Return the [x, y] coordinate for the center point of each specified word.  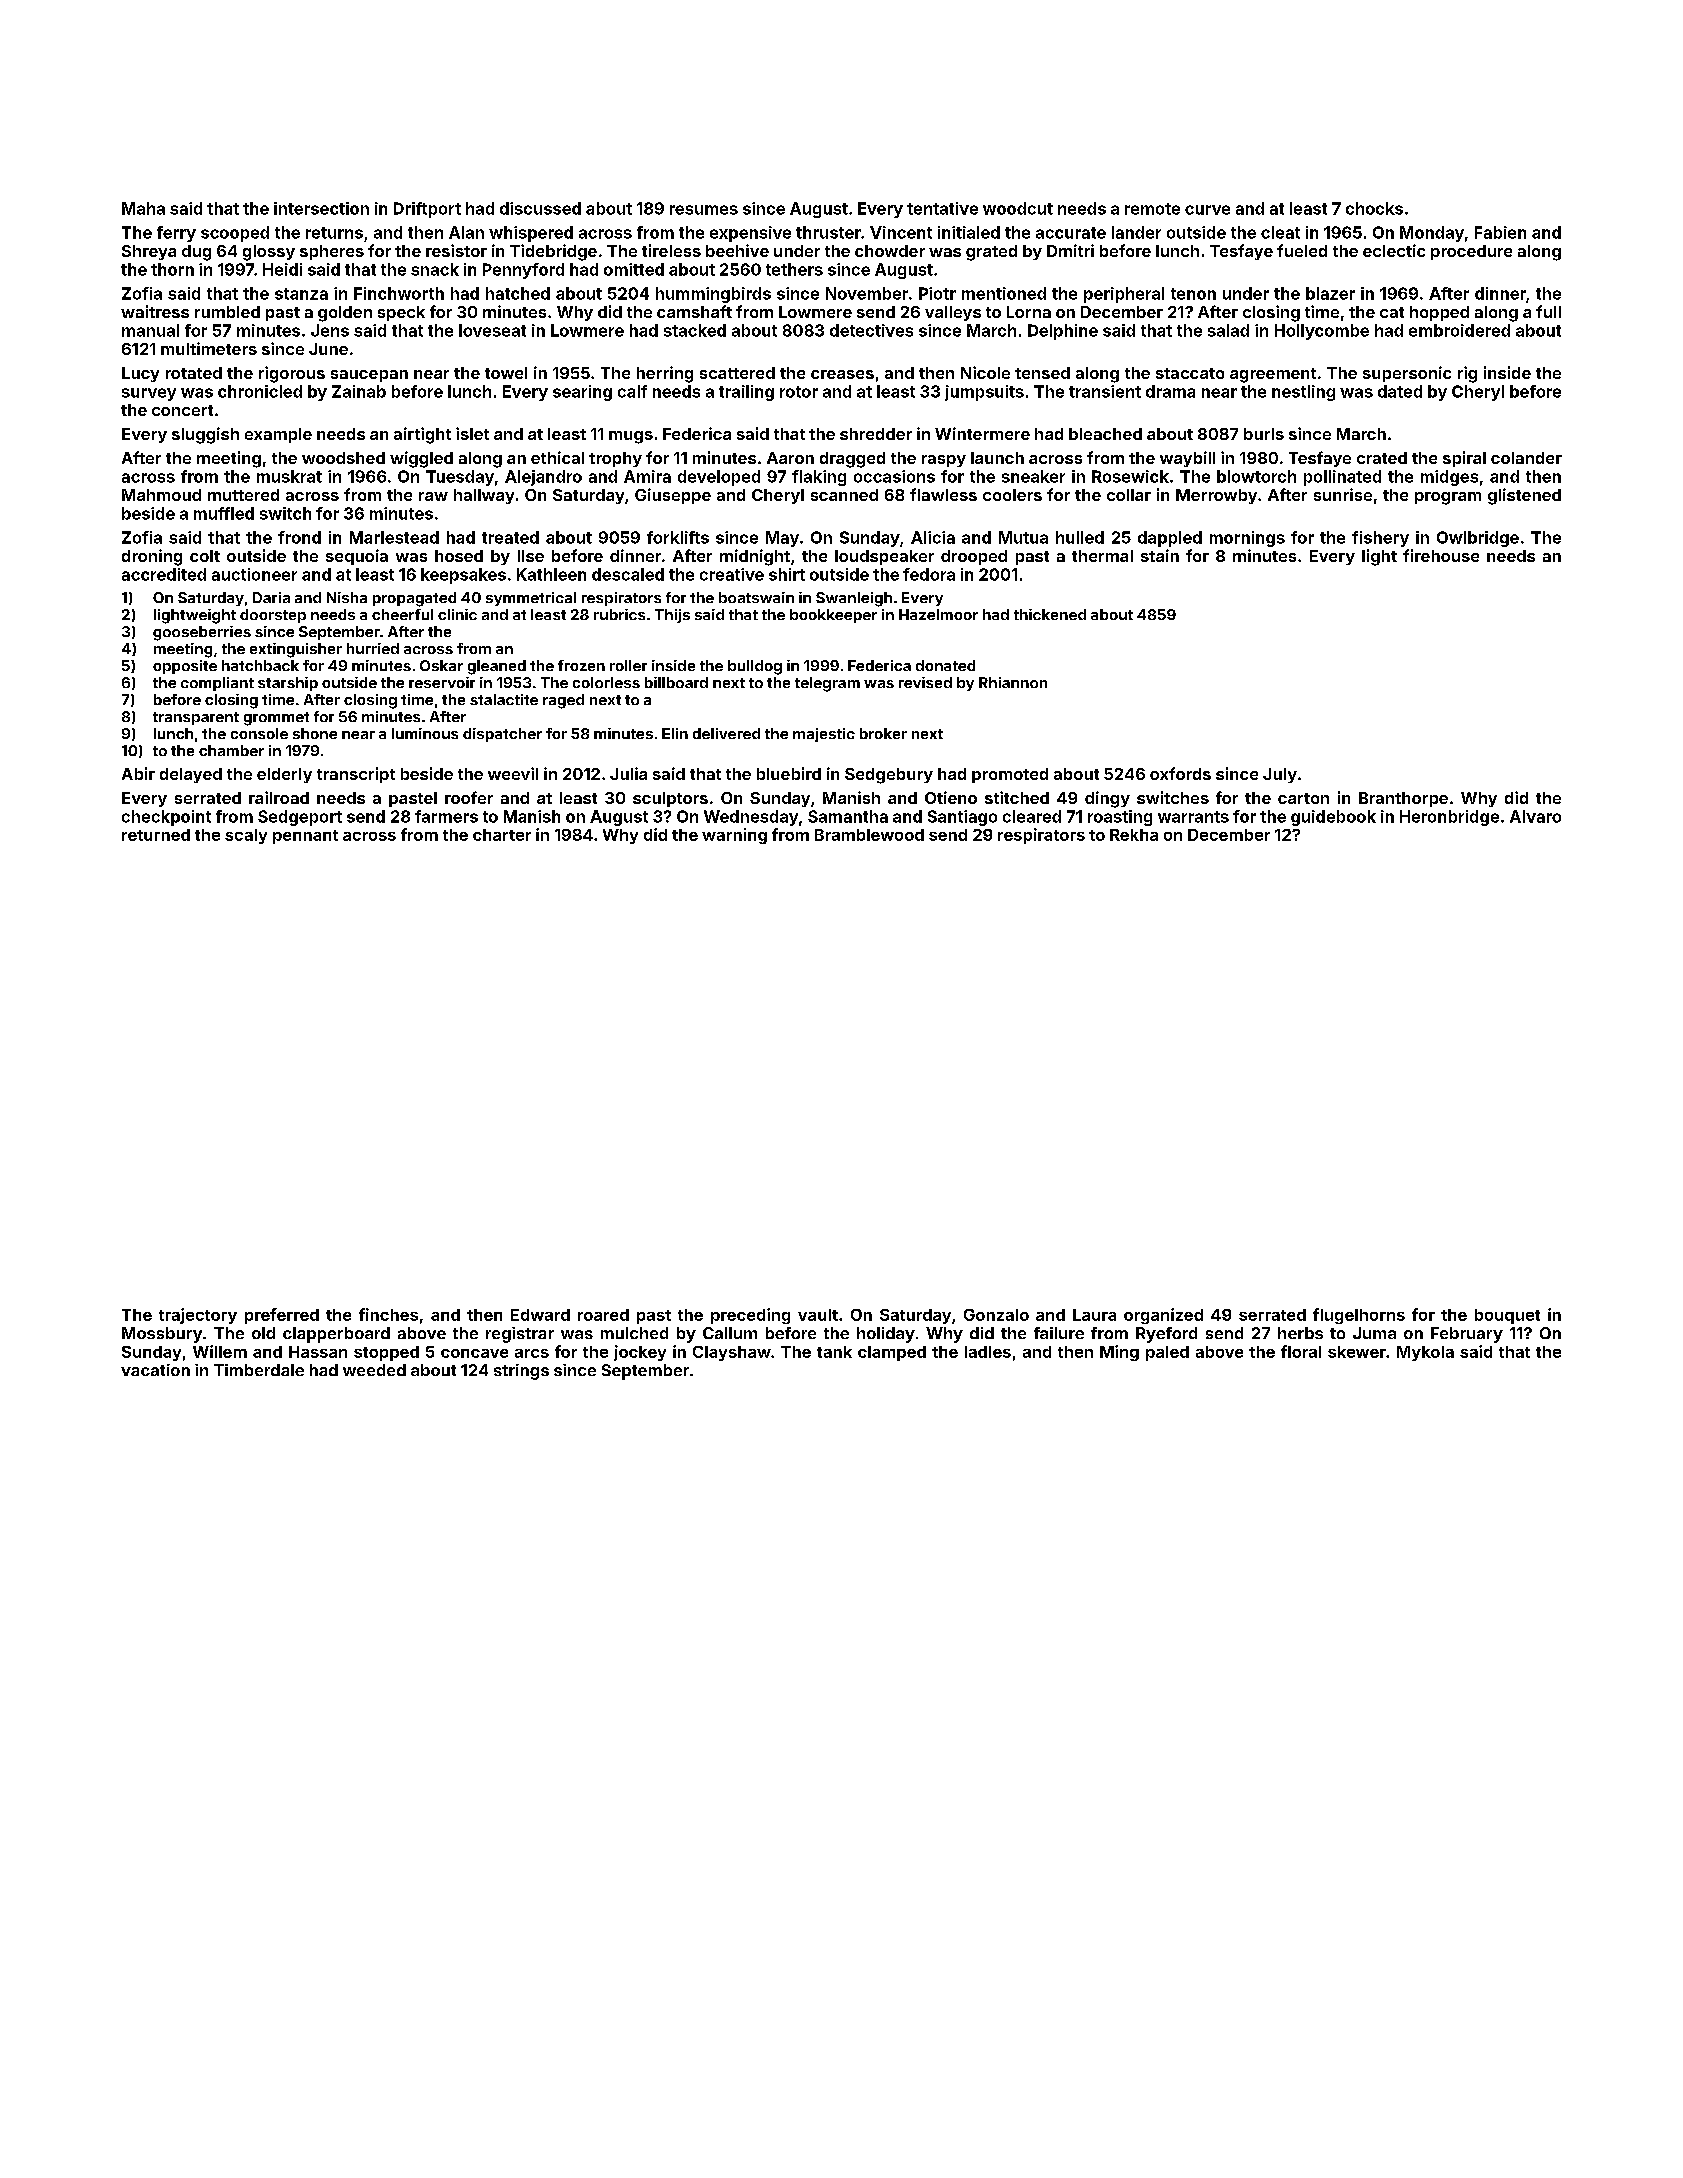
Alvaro [1535, 816]
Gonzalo [996, 1315]
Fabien [1500, 232]
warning [734, 836]
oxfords [1180, 773]
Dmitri [1070, 250]
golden [345, 314]
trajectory [198, 1316]
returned [156, 835]
